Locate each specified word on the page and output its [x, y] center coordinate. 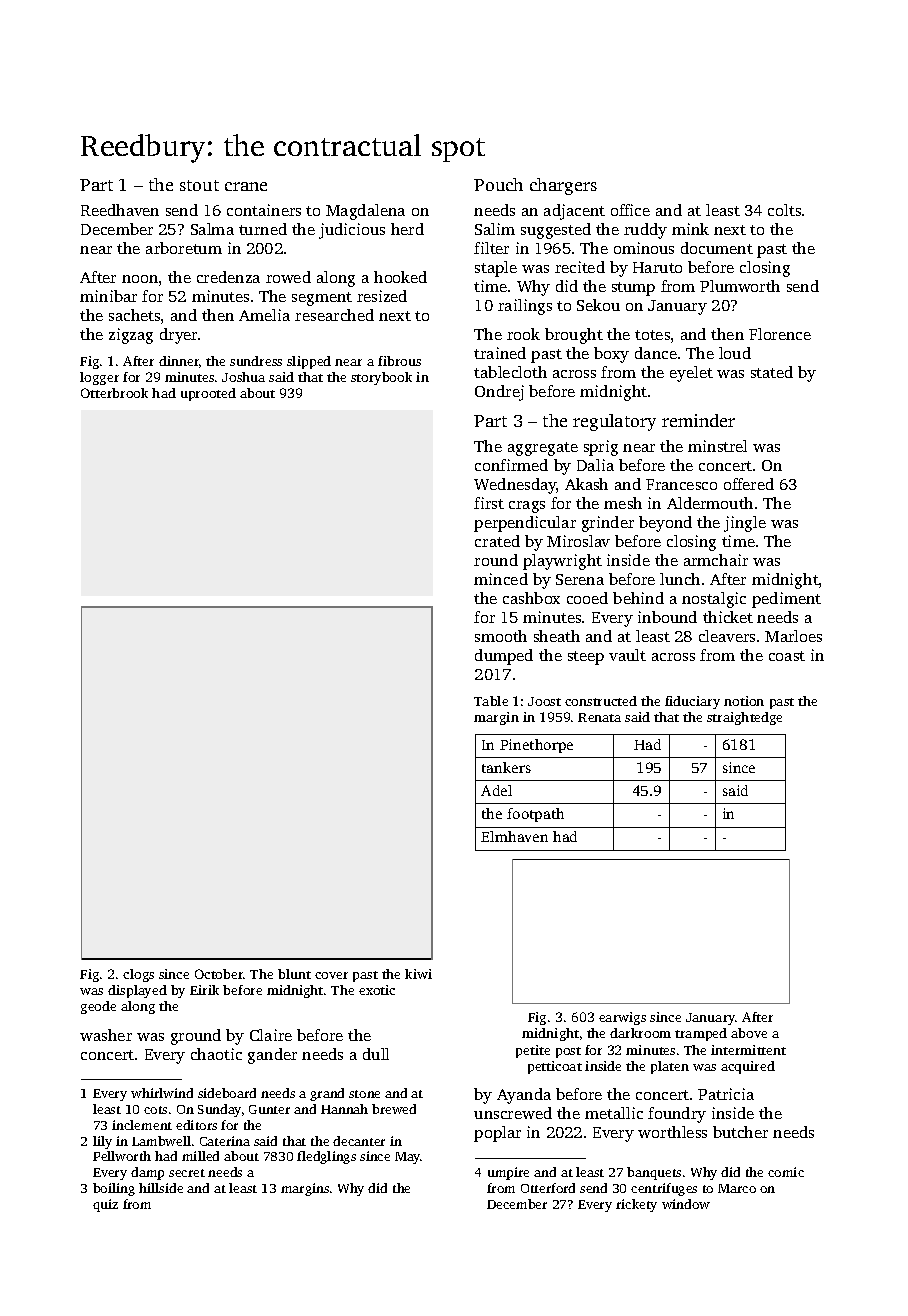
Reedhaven [120, 210]
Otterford [548, 1188]
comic [786, 1172]
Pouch [498, 184]
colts [784, 210]
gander [272, 1056]
